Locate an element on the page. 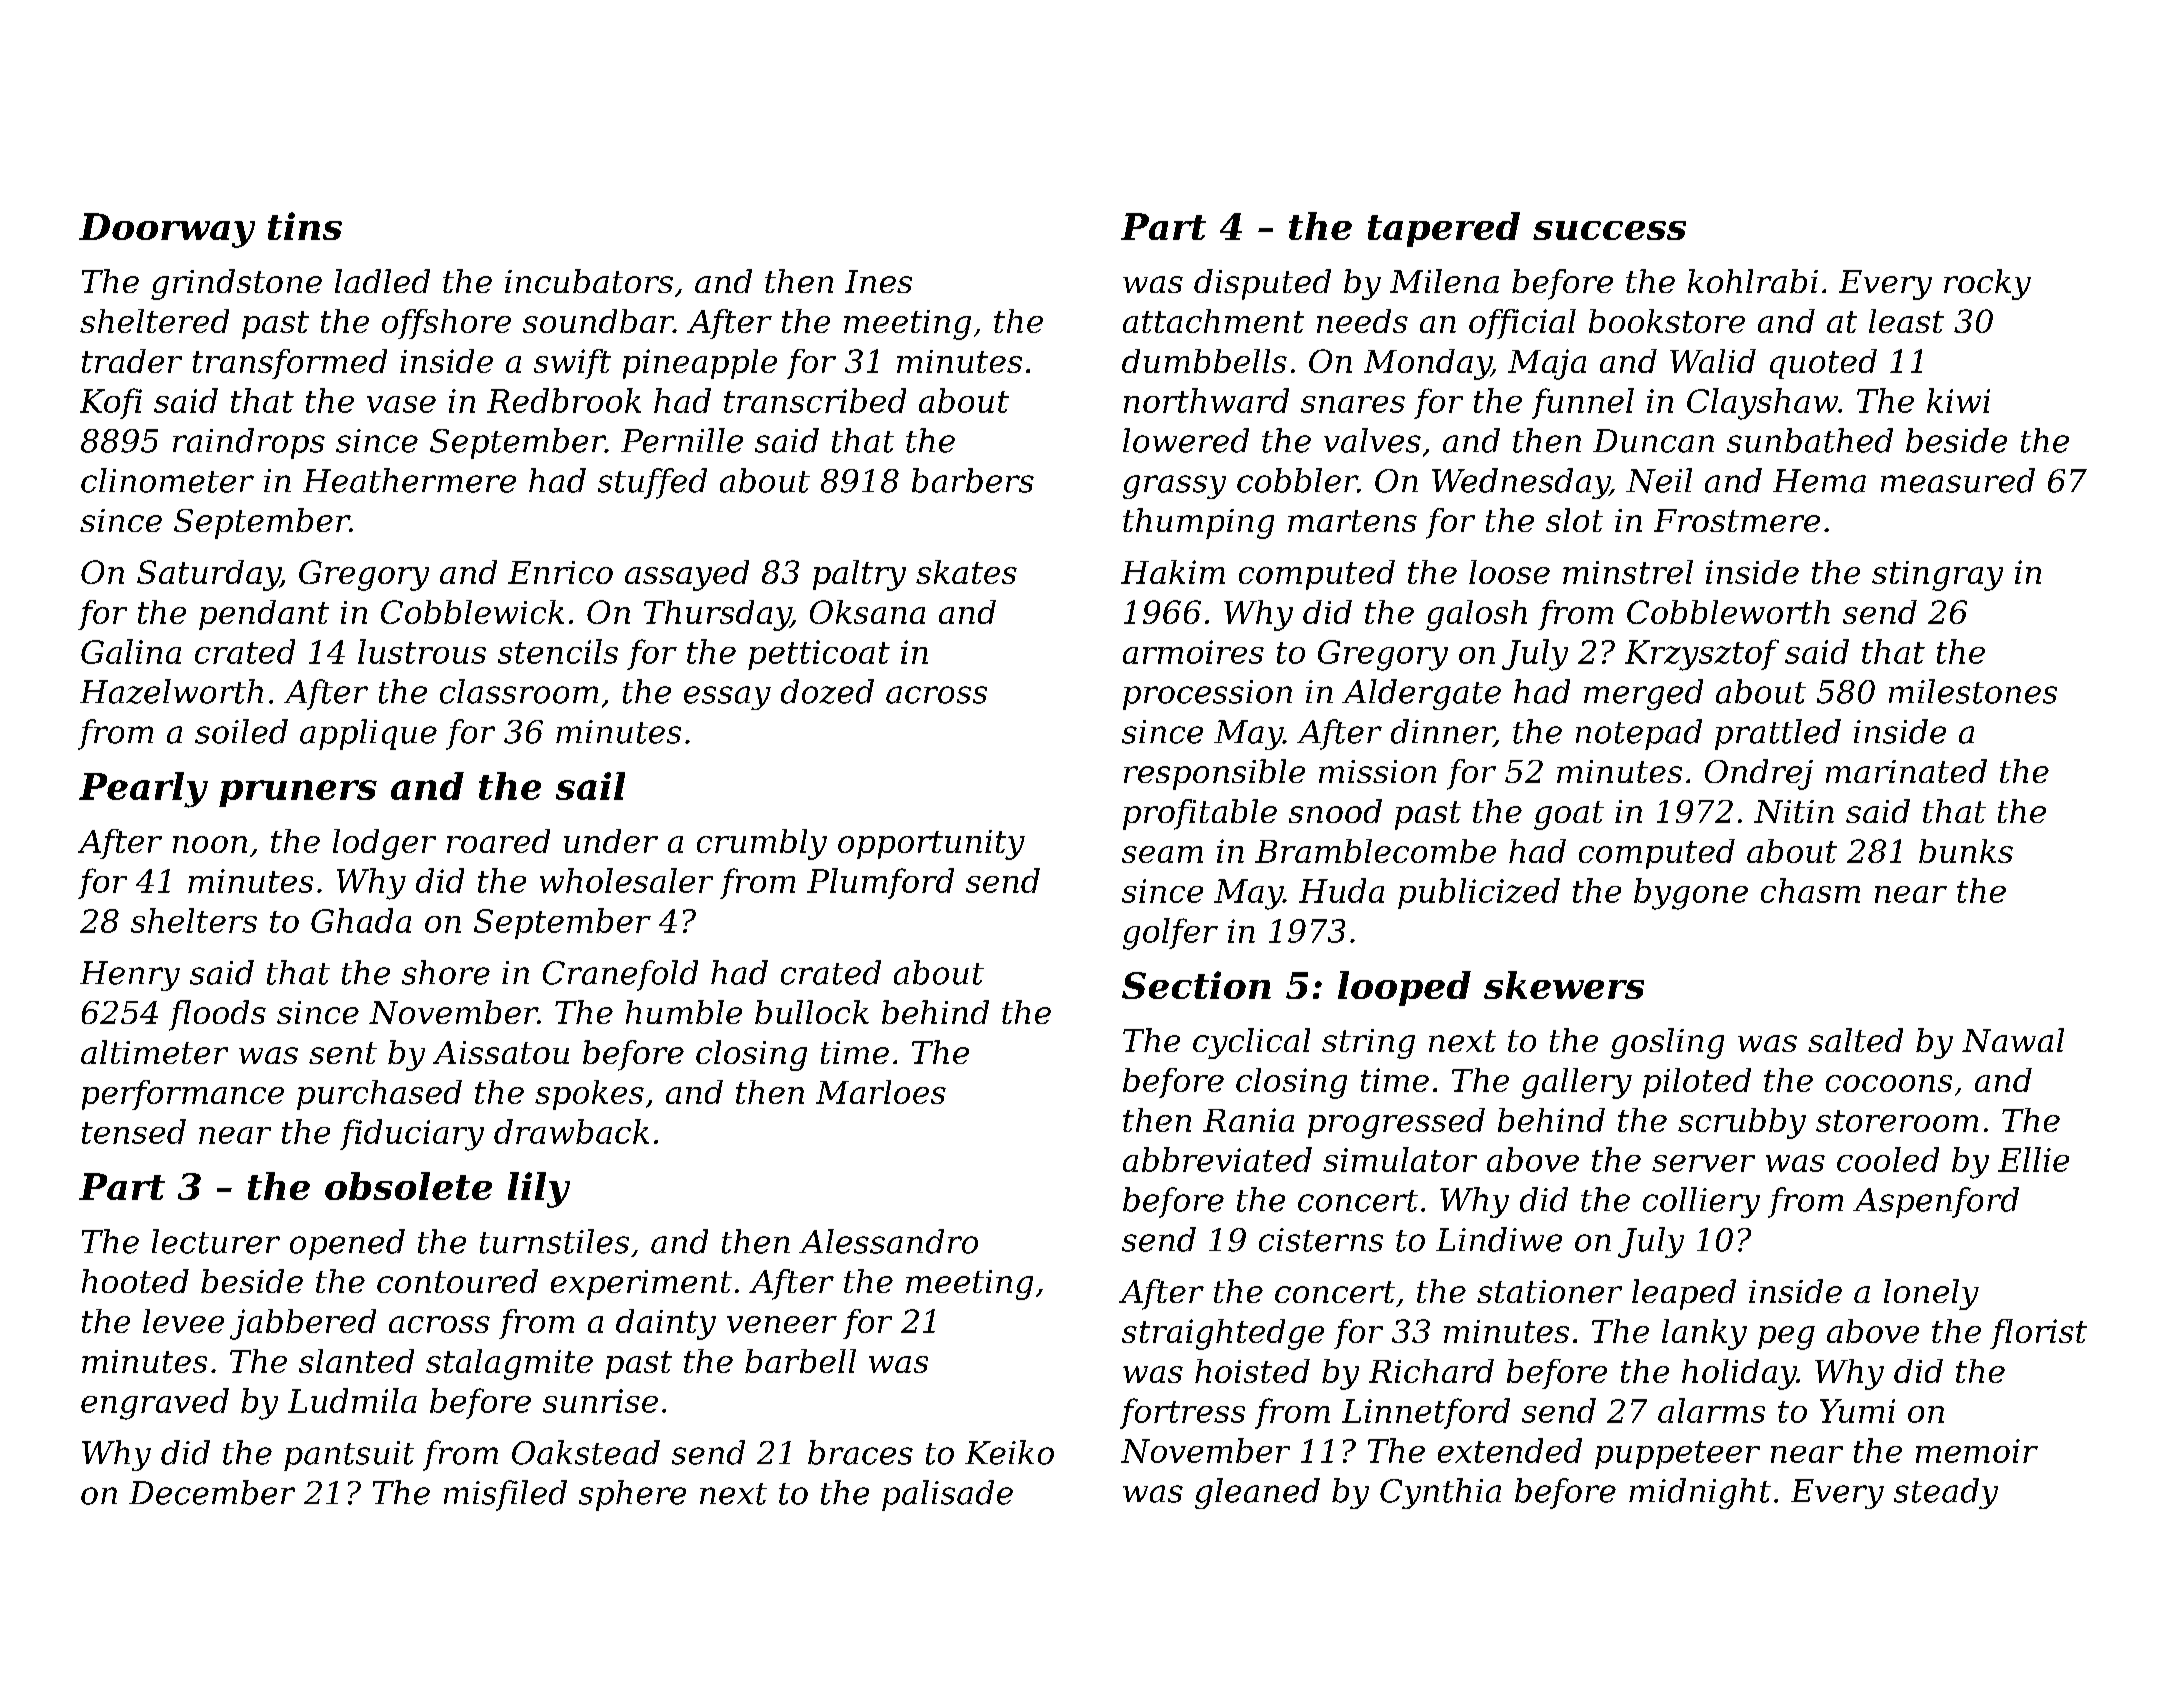  contoured is located at coordinates (457, 1281).
